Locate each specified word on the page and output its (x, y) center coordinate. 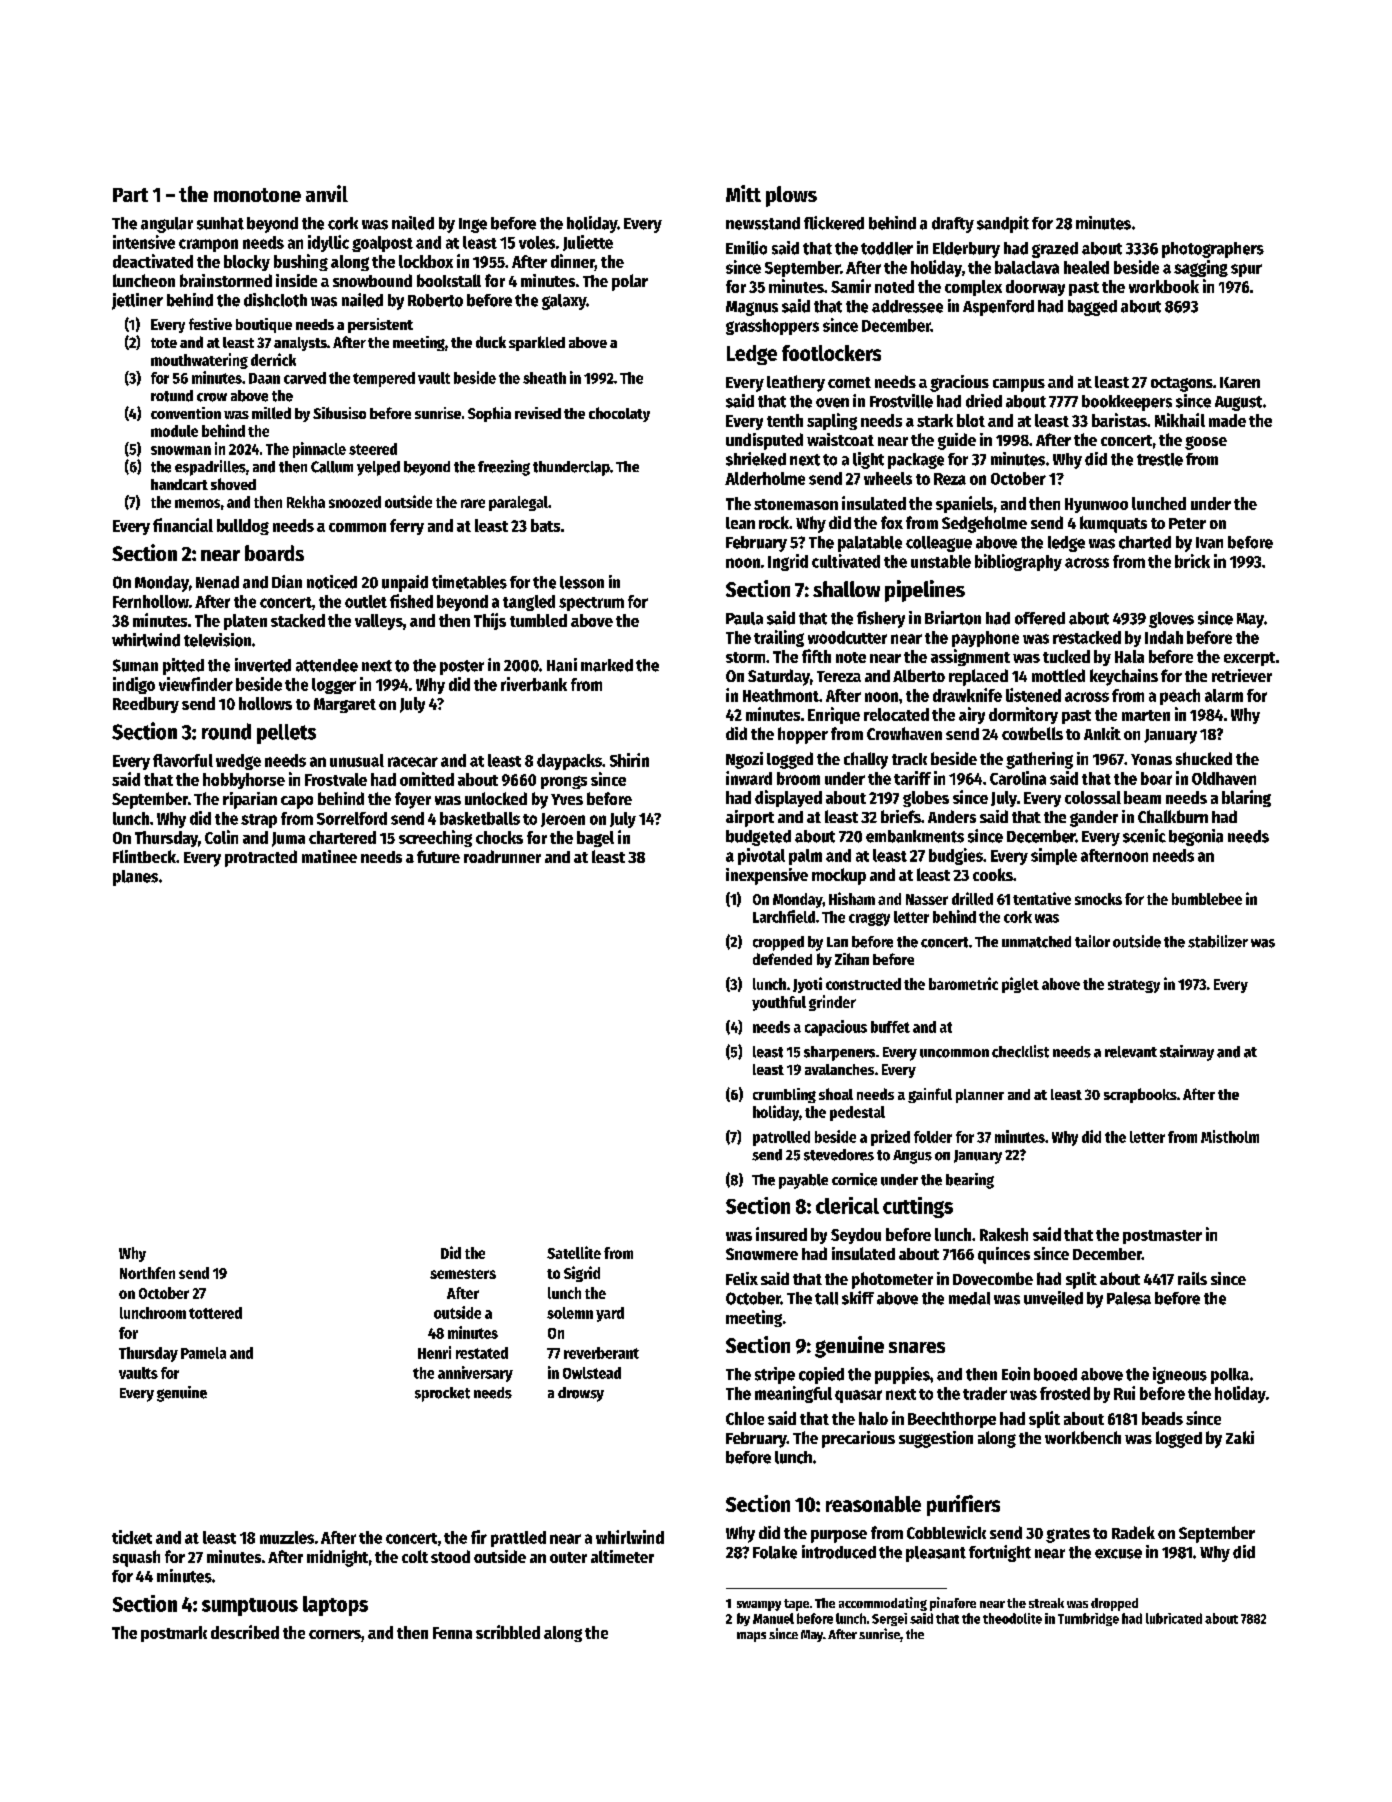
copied (821, 1375)
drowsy (581, 1394)
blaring (1246, 798)
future (438, 856)
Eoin (1016, 1374)
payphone (985, 639)
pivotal (761, 856)
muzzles (287, 1537)
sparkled (537, 343)
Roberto (435, 300)
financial (183, 525)
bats (545, 525)
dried (984, 401)
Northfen (147, 1273)
